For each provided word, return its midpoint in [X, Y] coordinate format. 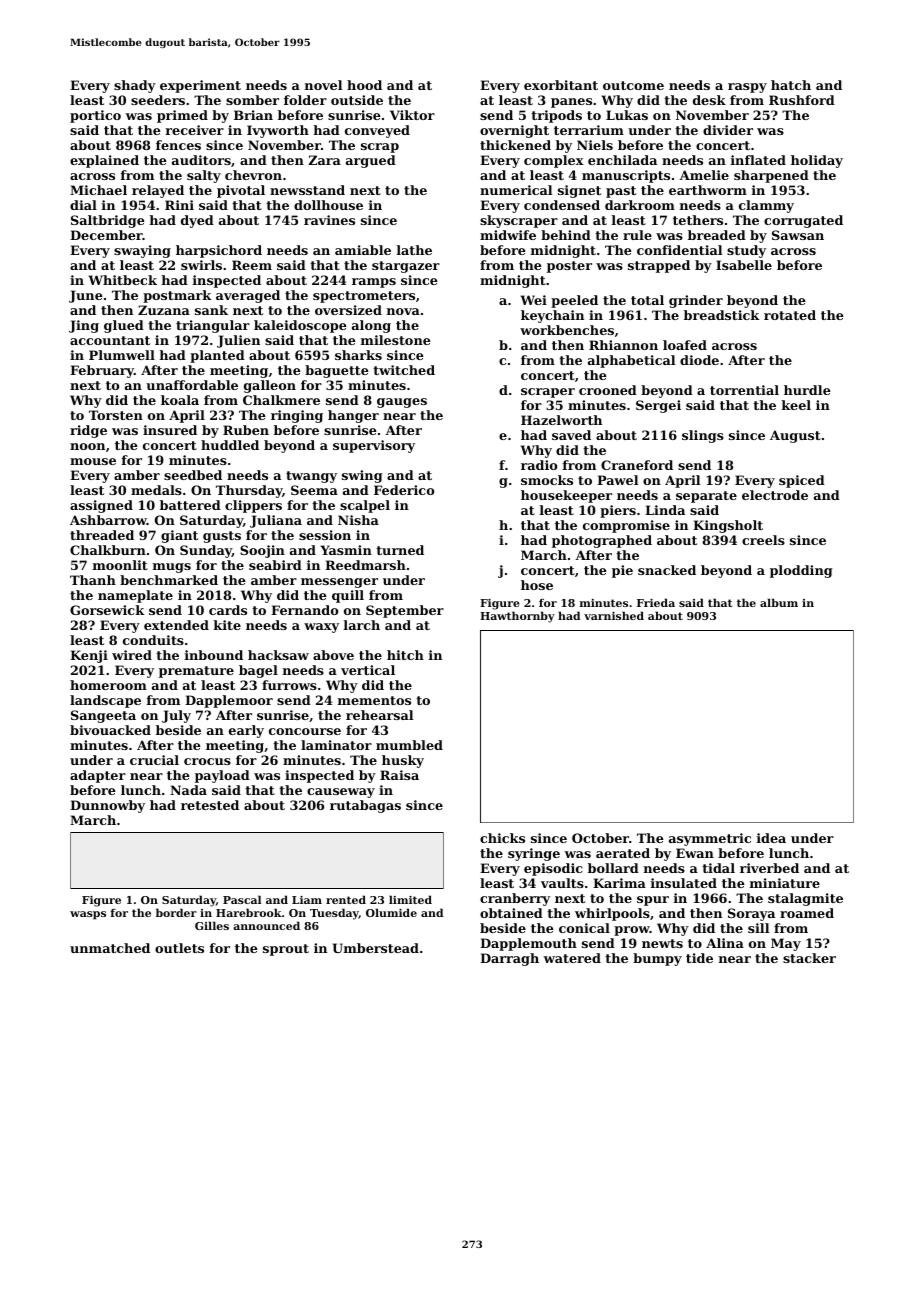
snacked [667, 570]
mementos [374, 700]
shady [135, 86]
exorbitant [561, 85]
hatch [791, 85]
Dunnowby [107, 806]
